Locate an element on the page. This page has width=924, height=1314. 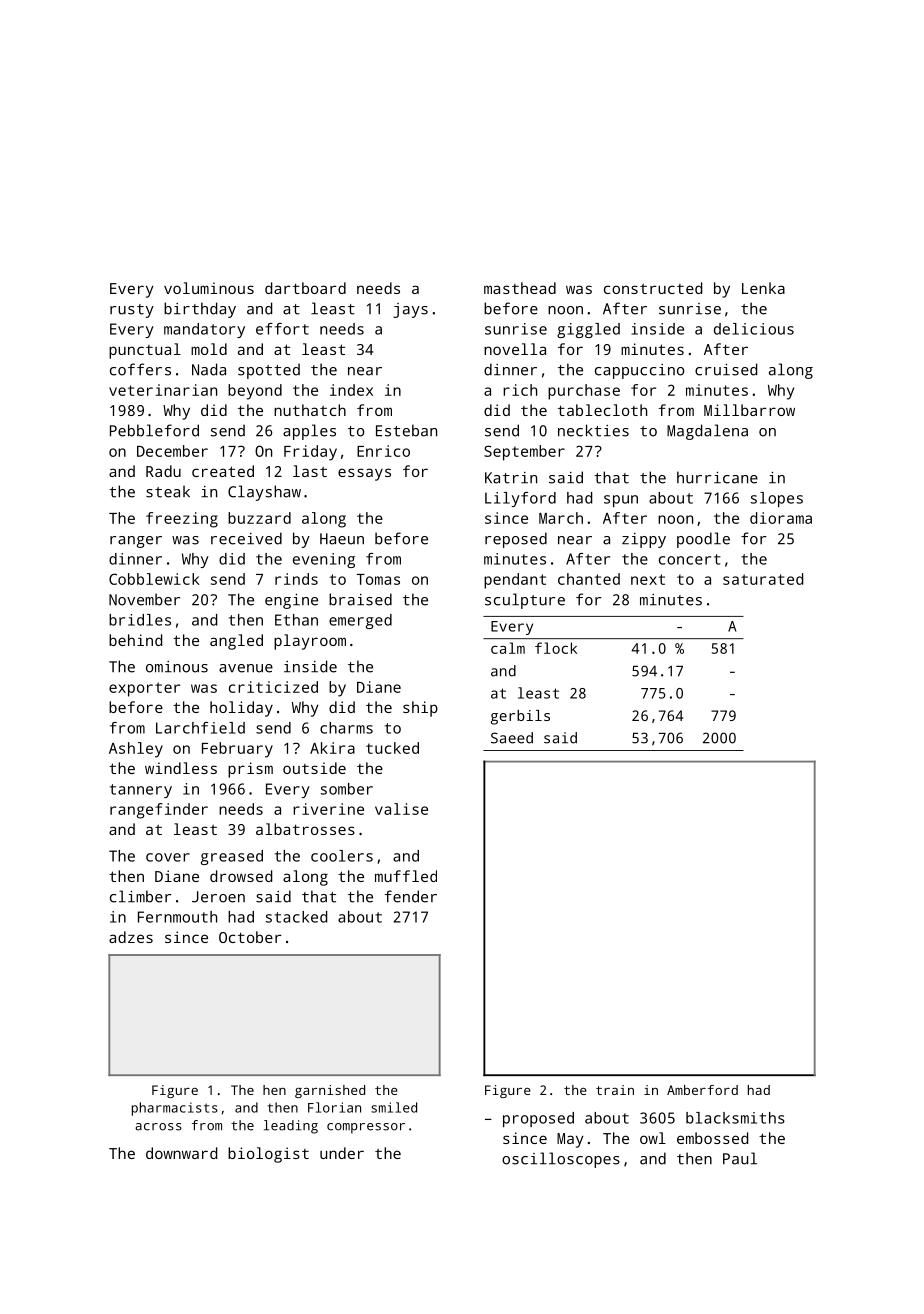
Ashley is located at coordinates (136, 750).
